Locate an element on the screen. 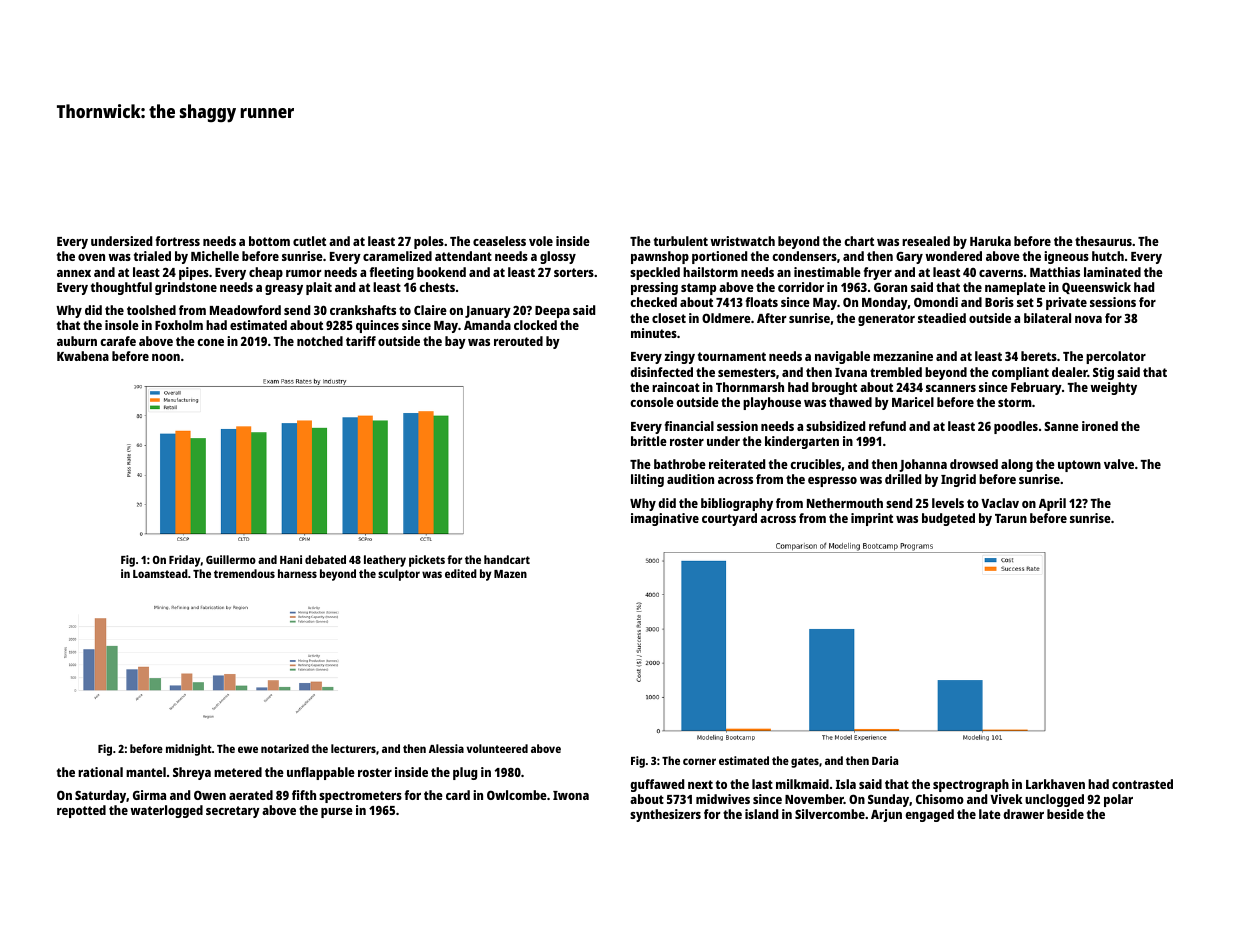 The height and width of the screenshot is (952, 1233). Mazen is located at coordinates (510, 574).
